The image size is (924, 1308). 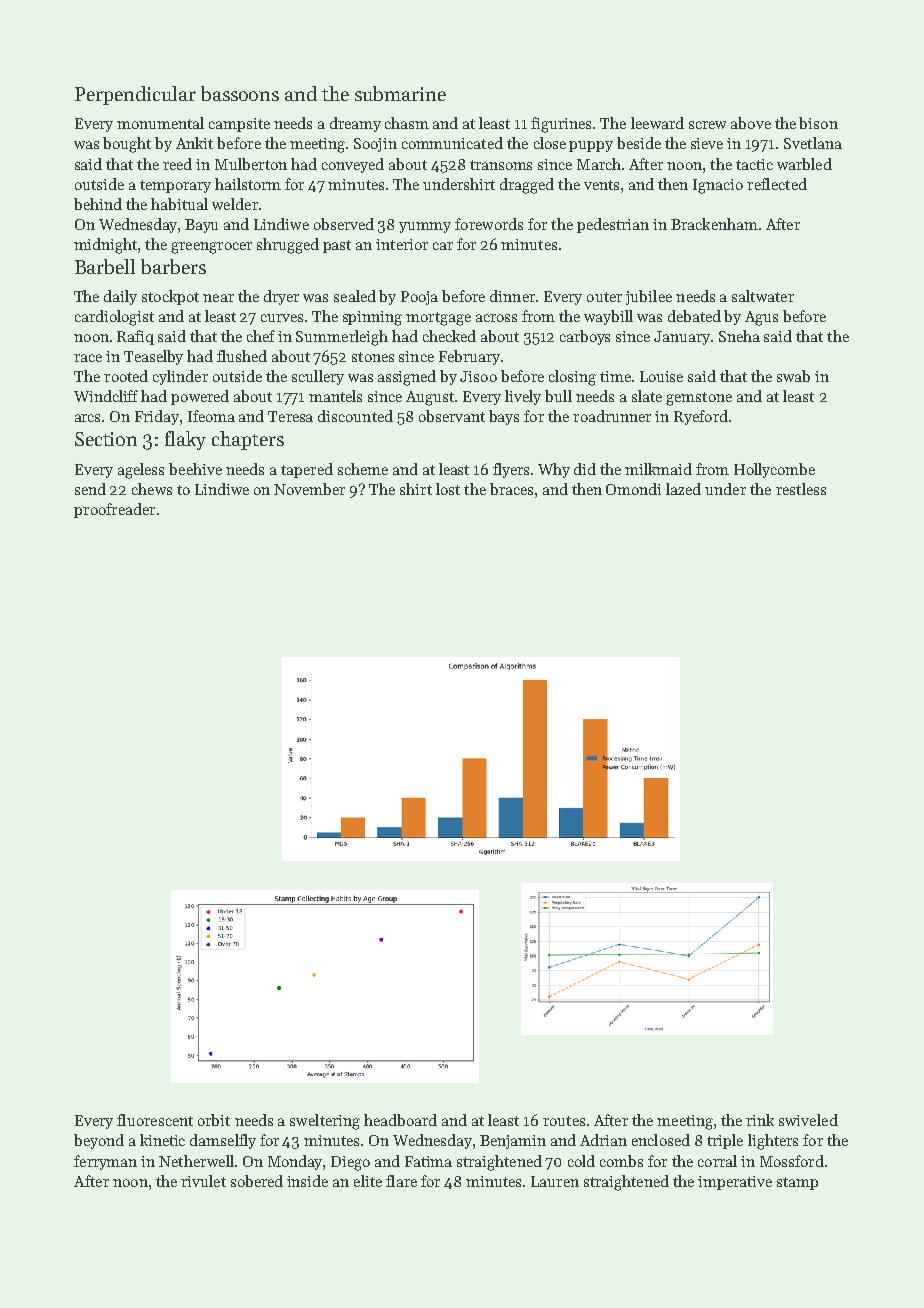 I want to click on lighters, so click(x=773, y=1142).
